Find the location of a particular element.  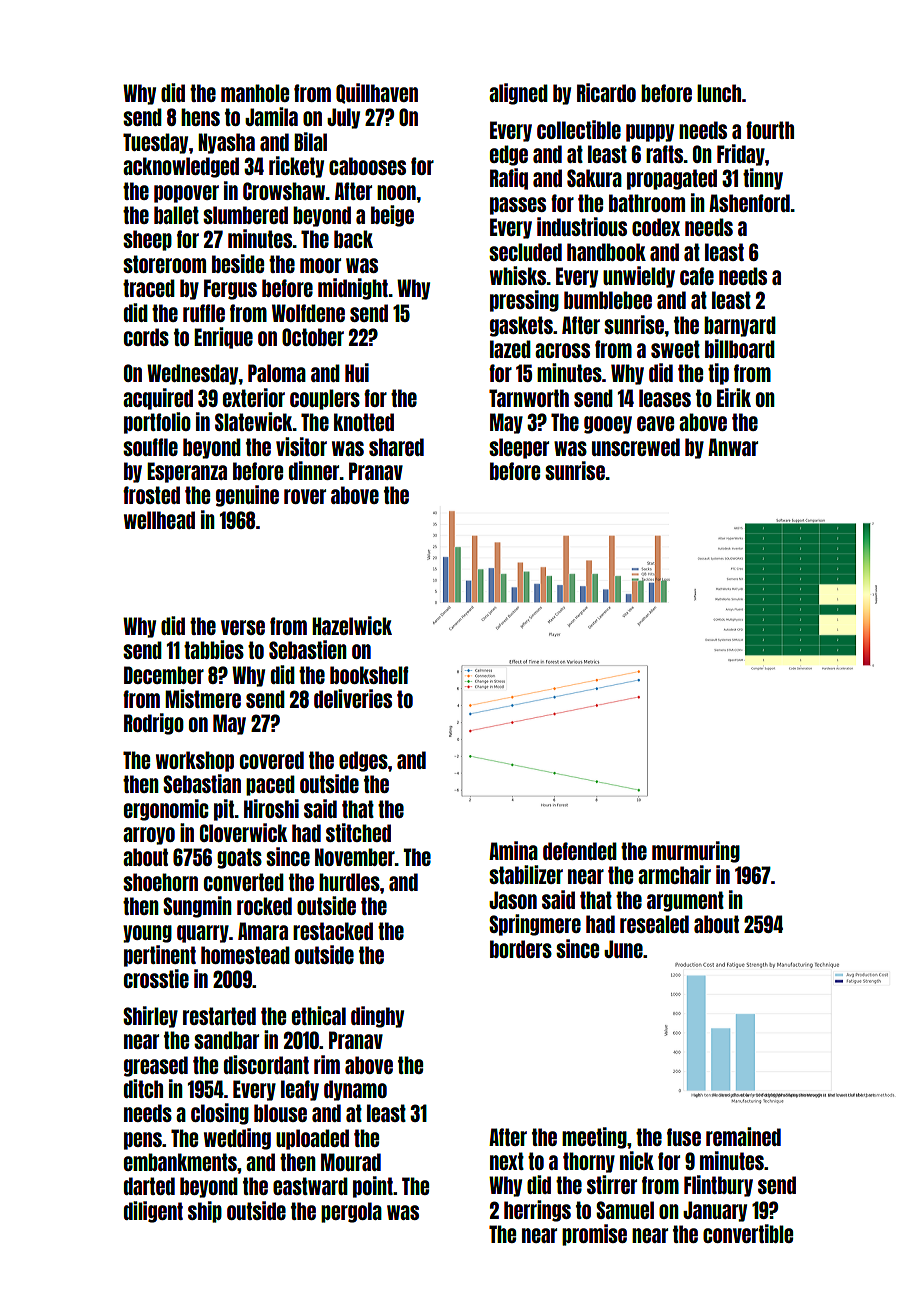

passes is located at coordinates (518, 206).
